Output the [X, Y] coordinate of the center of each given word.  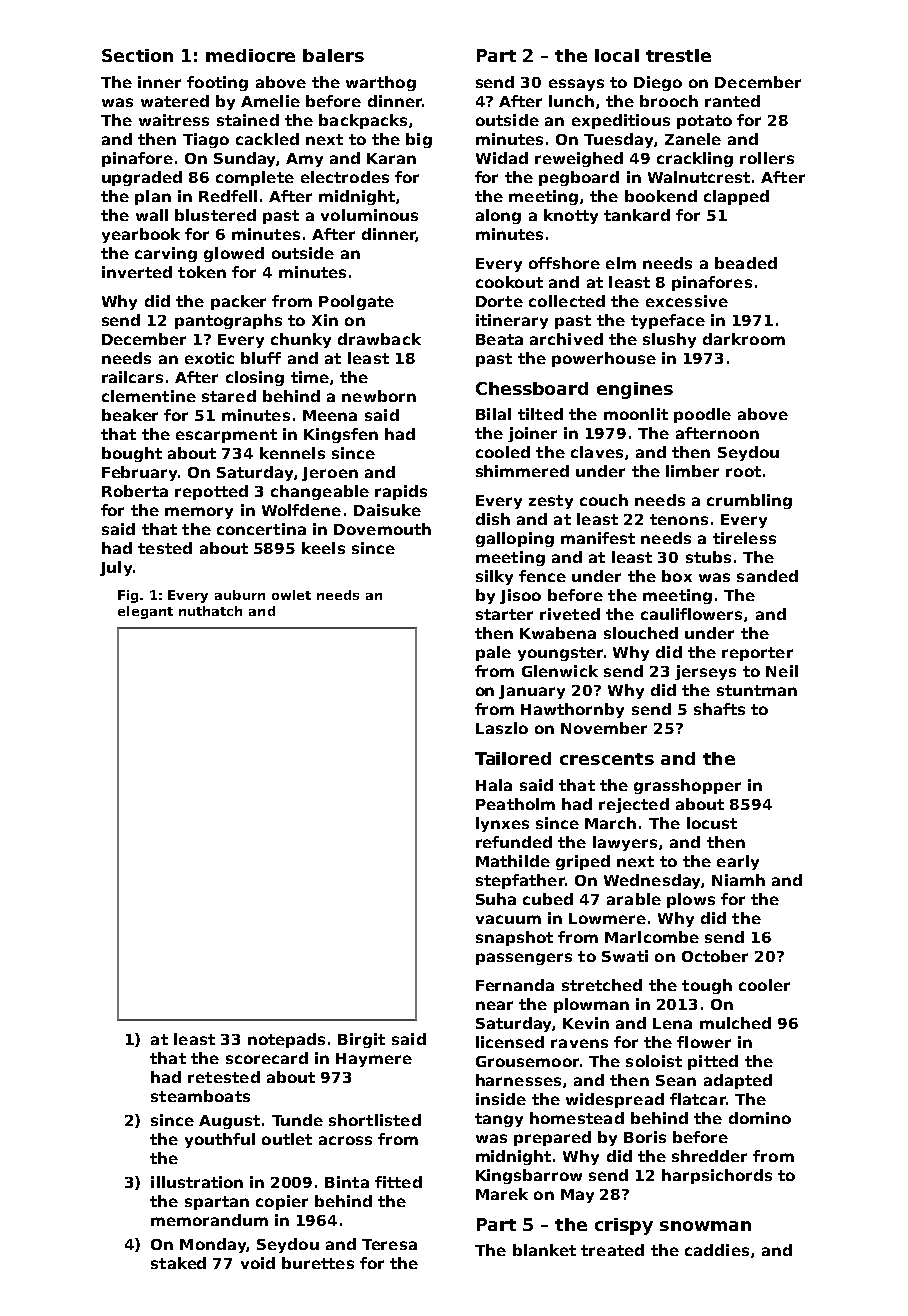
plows [691, 900]
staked [178, 1263]
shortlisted [375, 1120]
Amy [304, 160]
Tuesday [618, 140]
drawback [379, 339]
